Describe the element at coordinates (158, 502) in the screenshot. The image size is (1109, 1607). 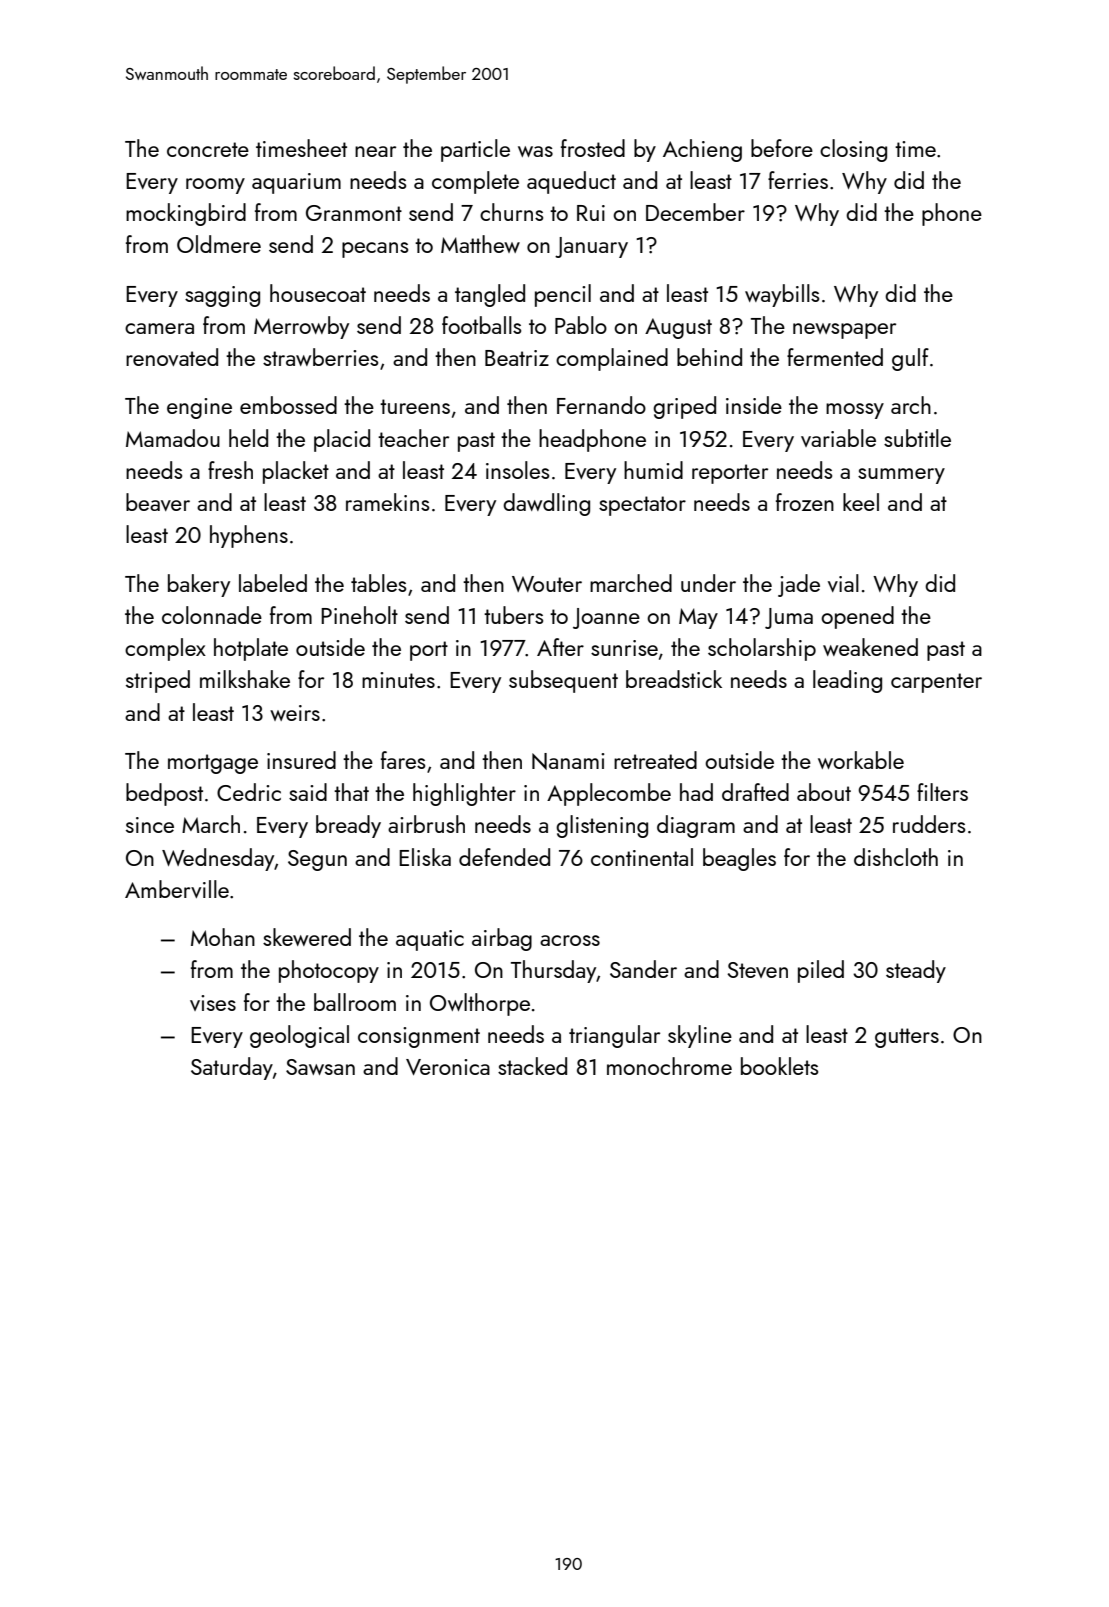
I see `beaver` at that location.
